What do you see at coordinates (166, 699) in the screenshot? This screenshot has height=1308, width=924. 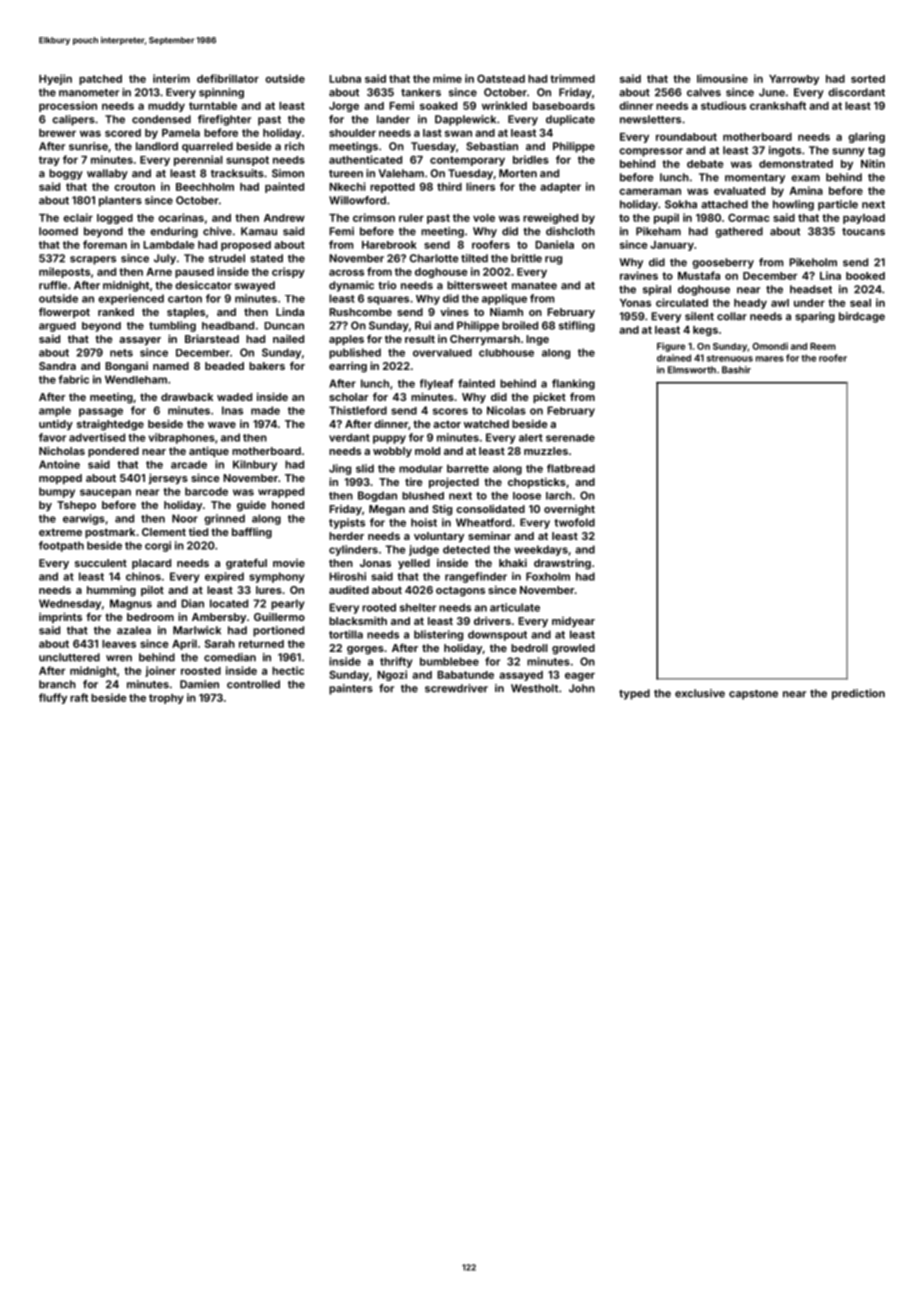 I see `trophy` at bounding box center [166, 699].
